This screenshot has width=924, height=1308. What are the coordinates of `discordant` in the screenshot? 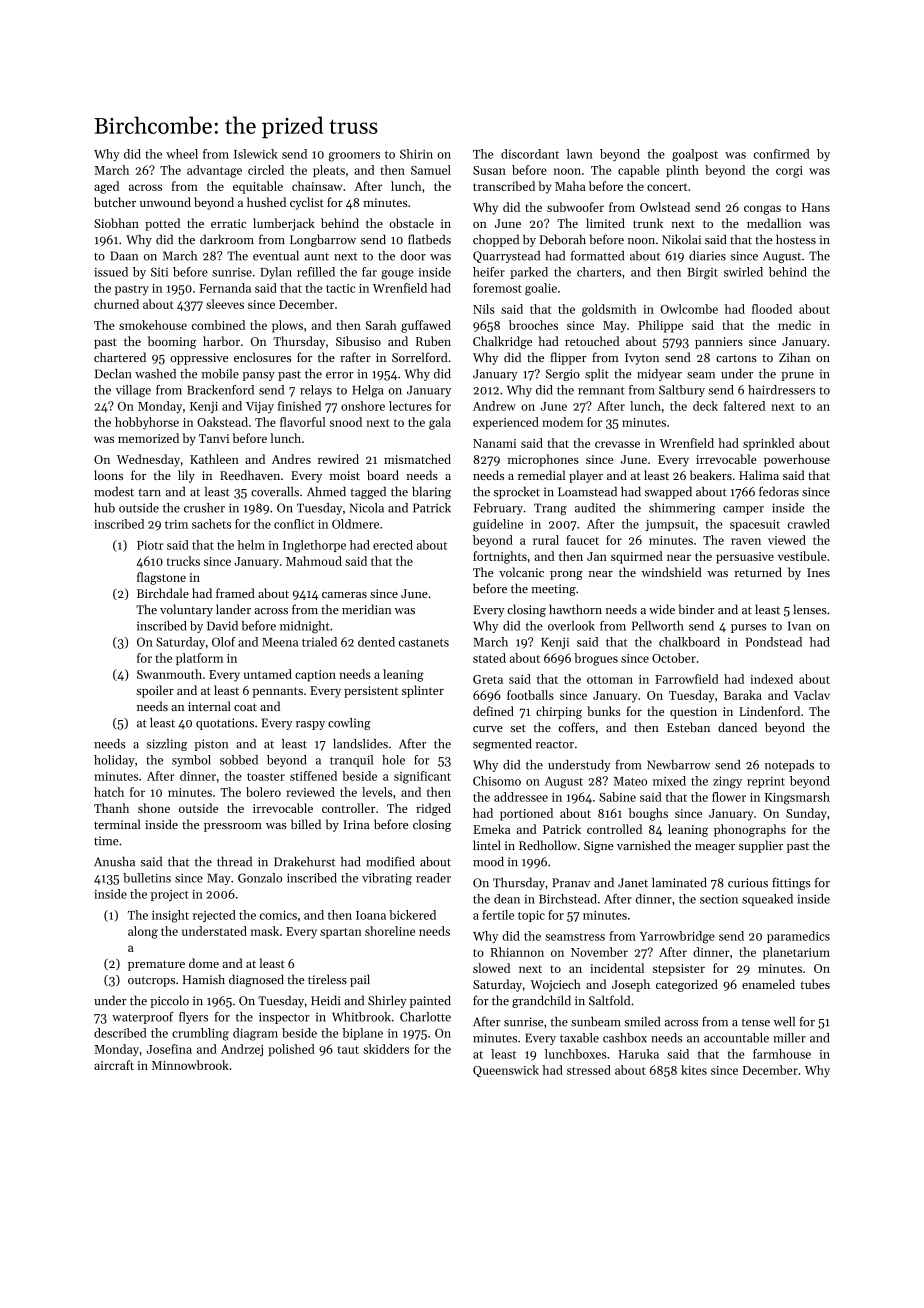 It's located at (530, 154).
